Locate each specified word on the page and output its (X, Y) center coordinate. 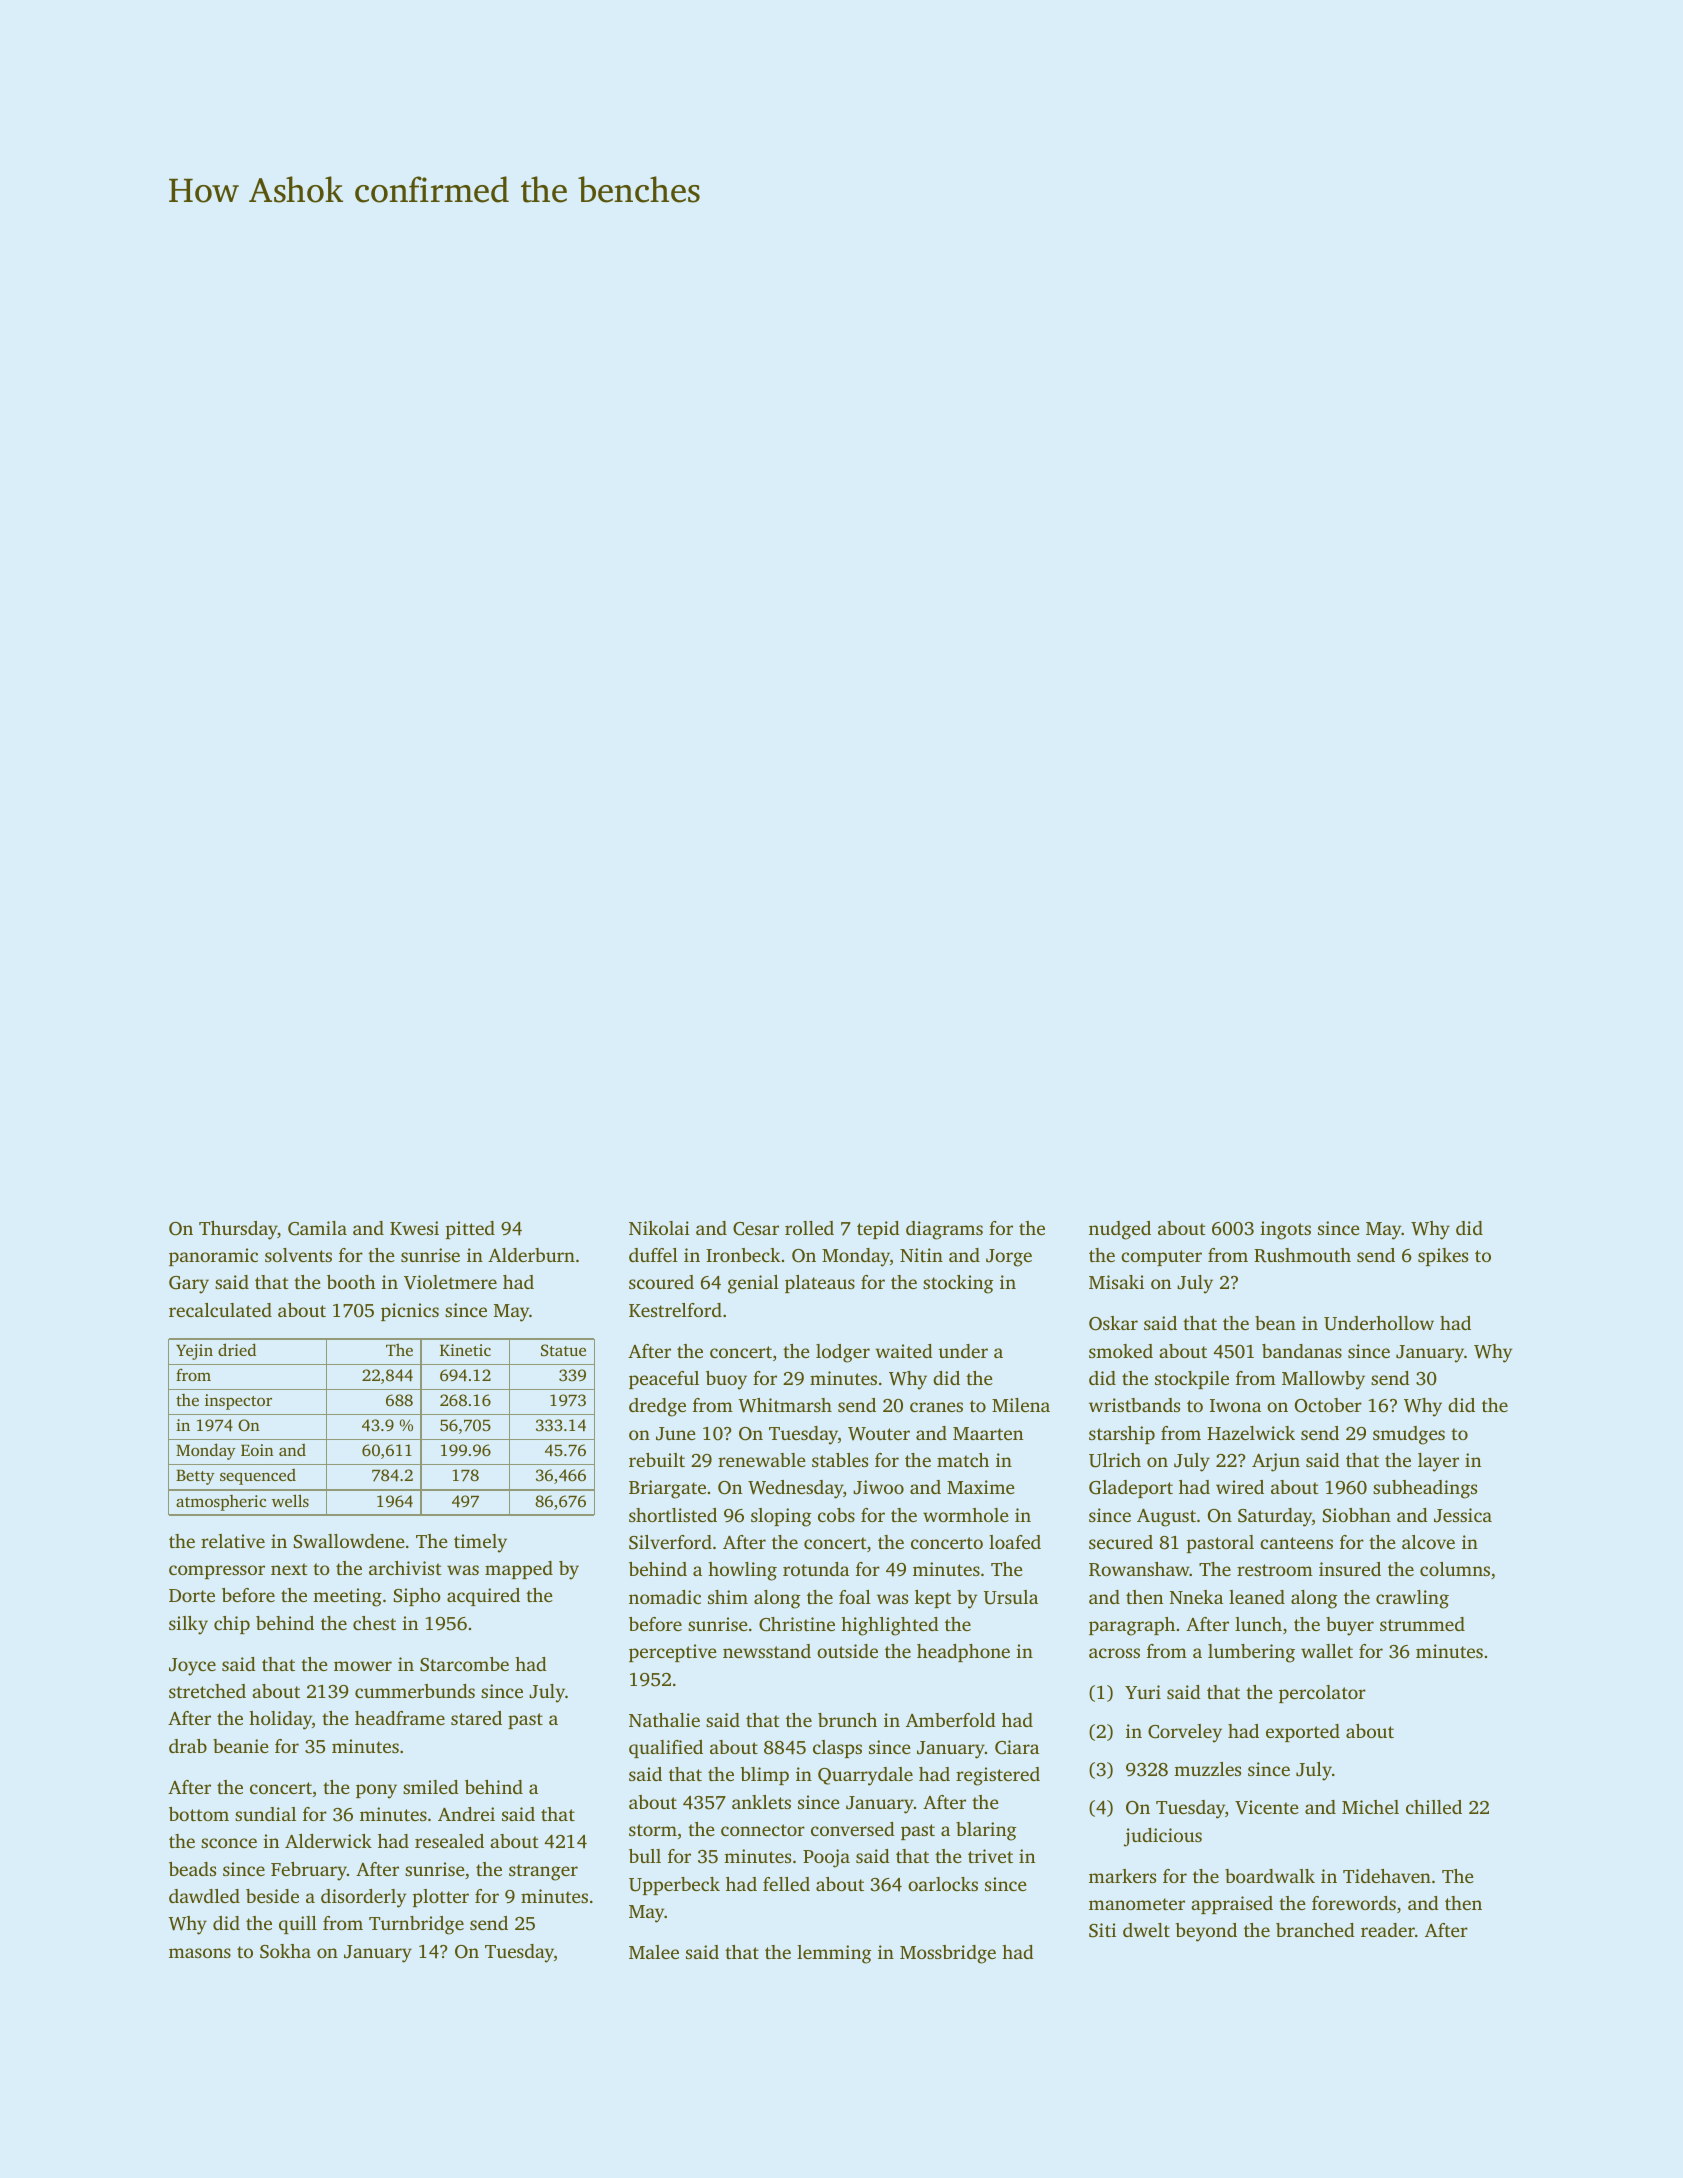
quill (298, 1925)
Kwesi (414, 1228)
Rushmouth (1302, 1255)
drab (188, 1746)
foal (855, 1597)
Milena (1021, 1405)
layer (1438, 1462)
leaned (1257, 1597)
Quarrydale (865, 1776)
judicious (1163, 1837)
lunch (1258, 1624)
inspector (238, 1402)
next (289, 1569)
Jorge (1009, 1258)
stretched (207, 1691)
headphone (963, 1653)
